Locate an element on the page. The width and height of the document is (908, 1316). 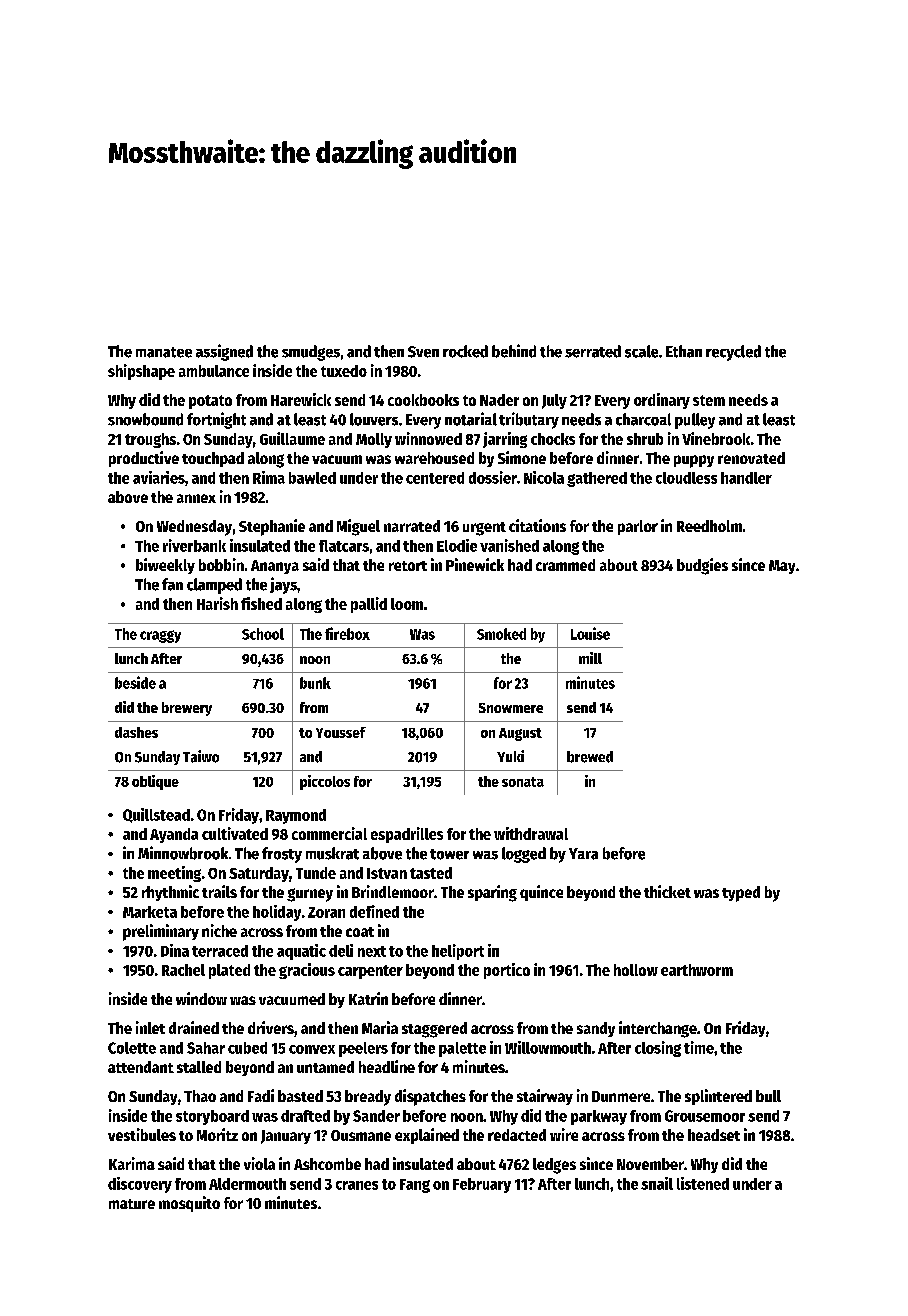
February is located at coordinates (482, 1185).
